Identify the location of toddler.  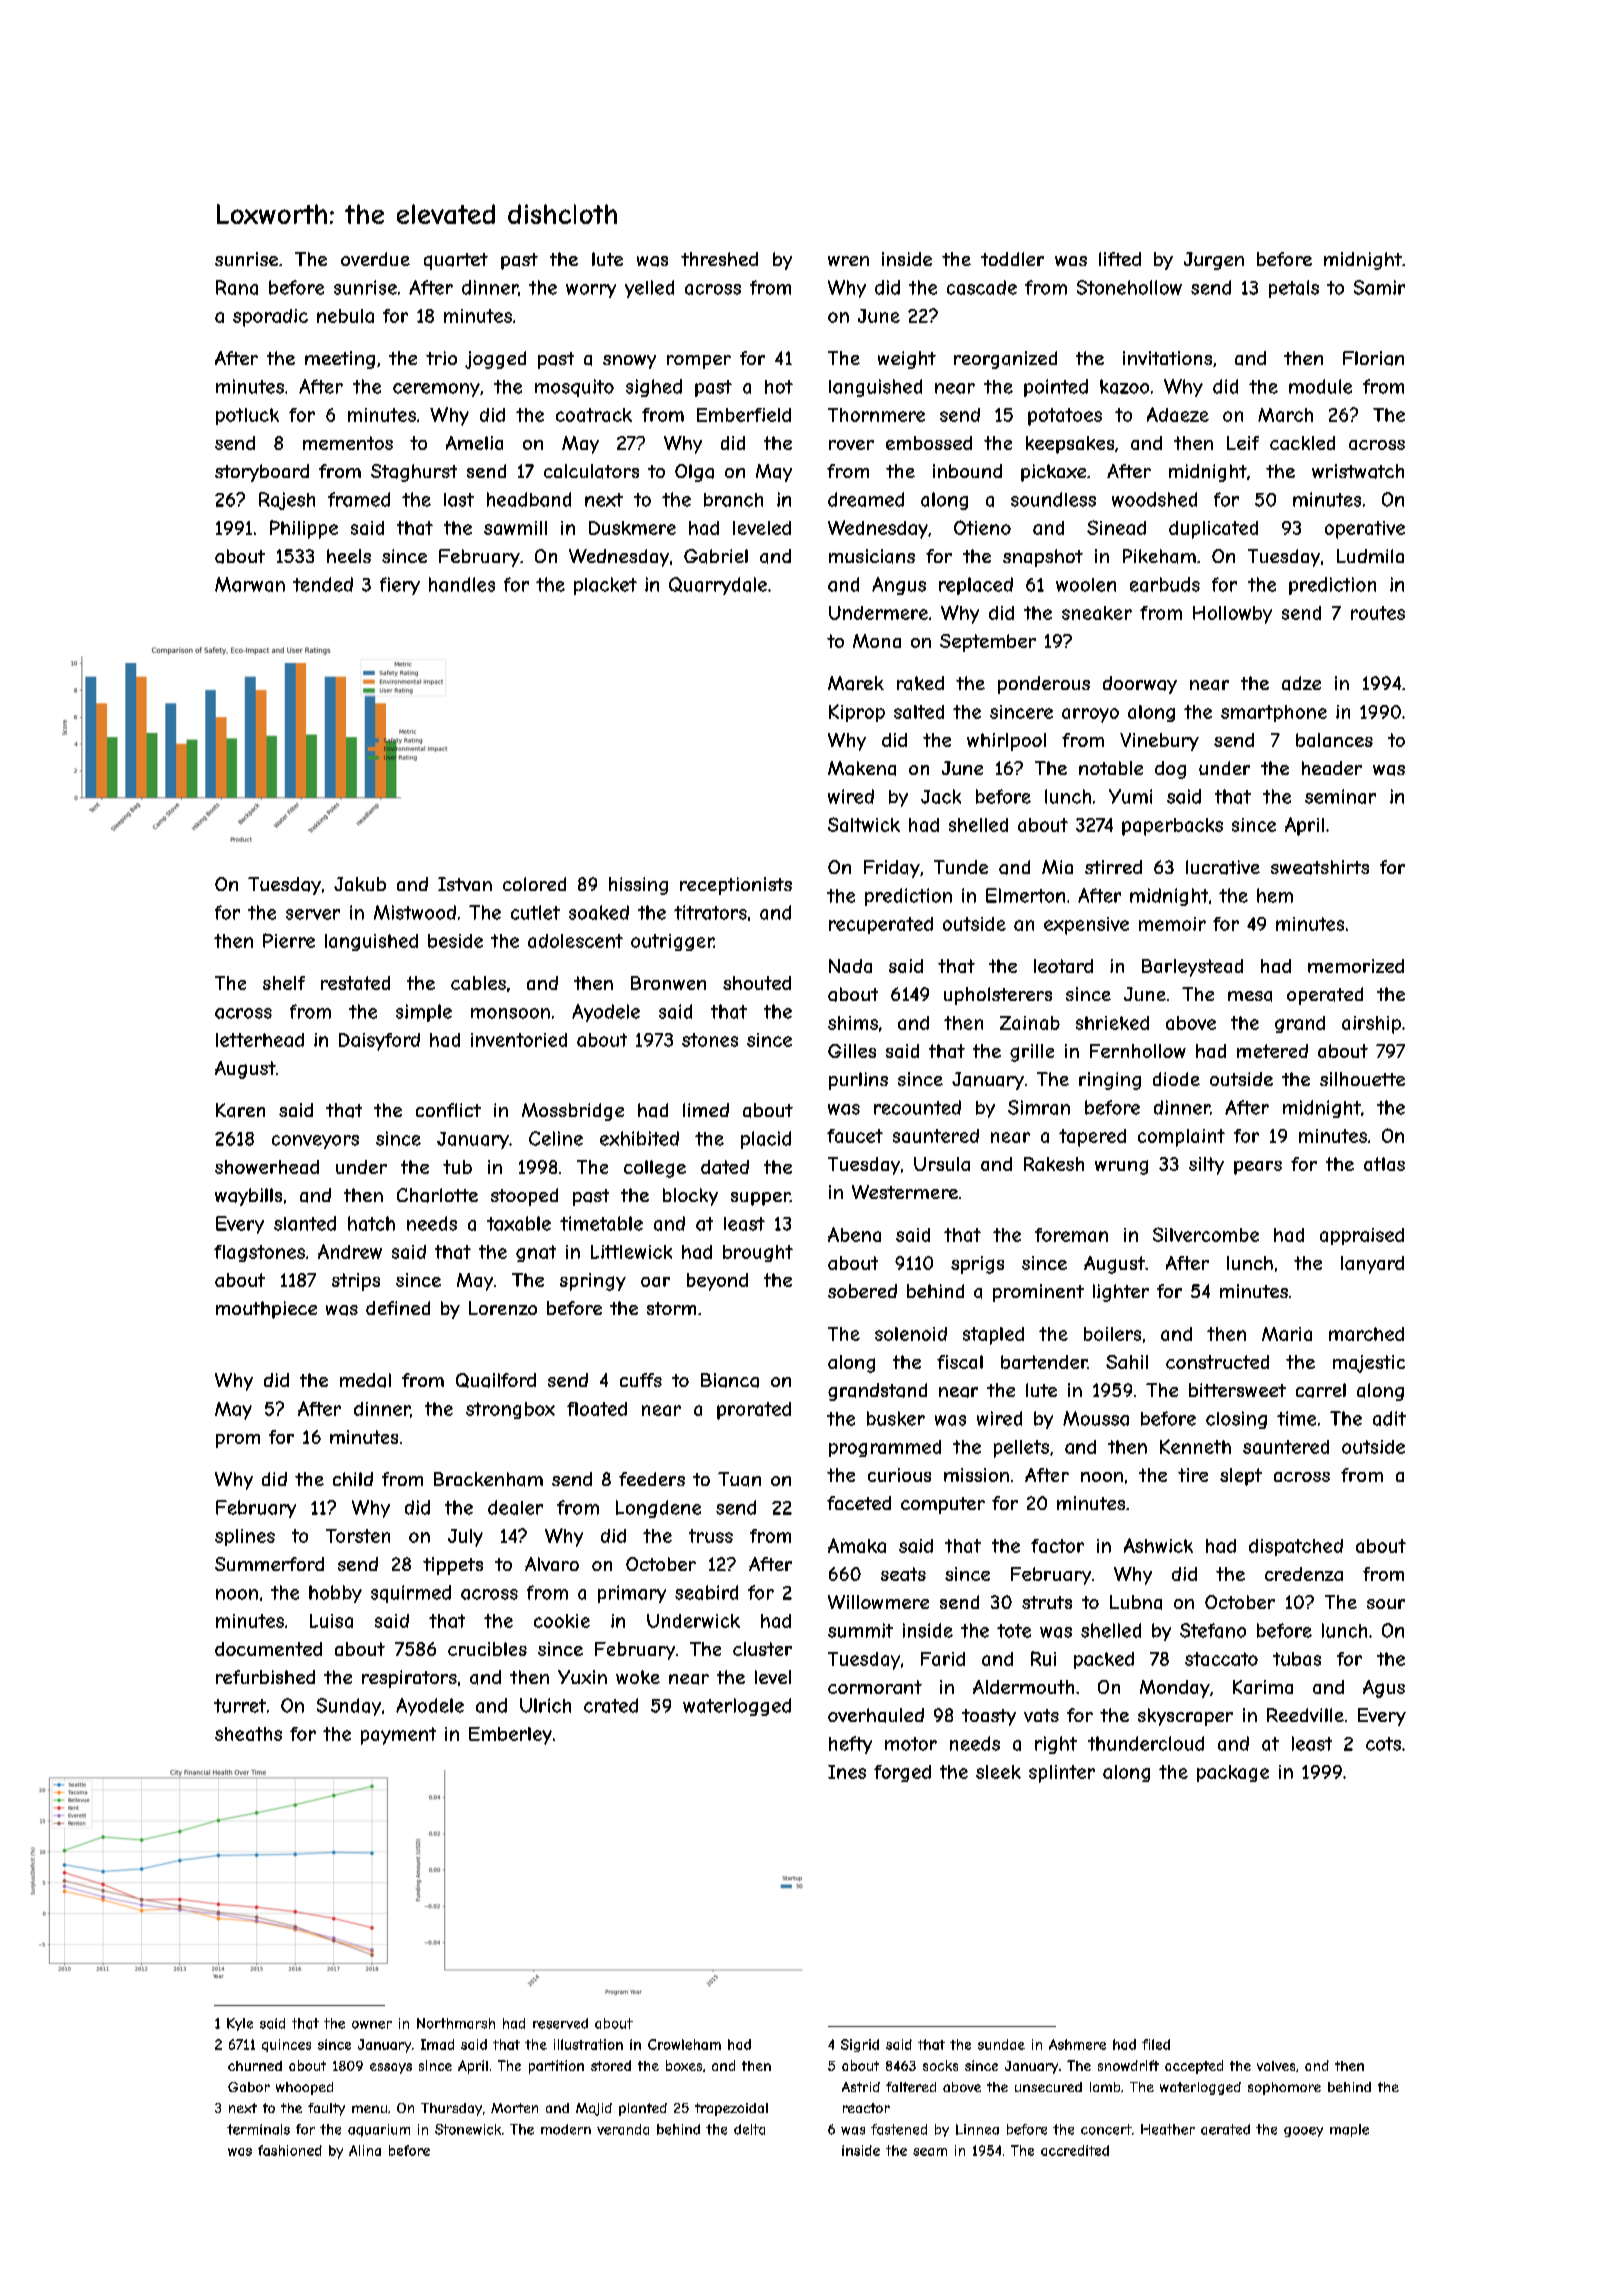
(1012, 259).
